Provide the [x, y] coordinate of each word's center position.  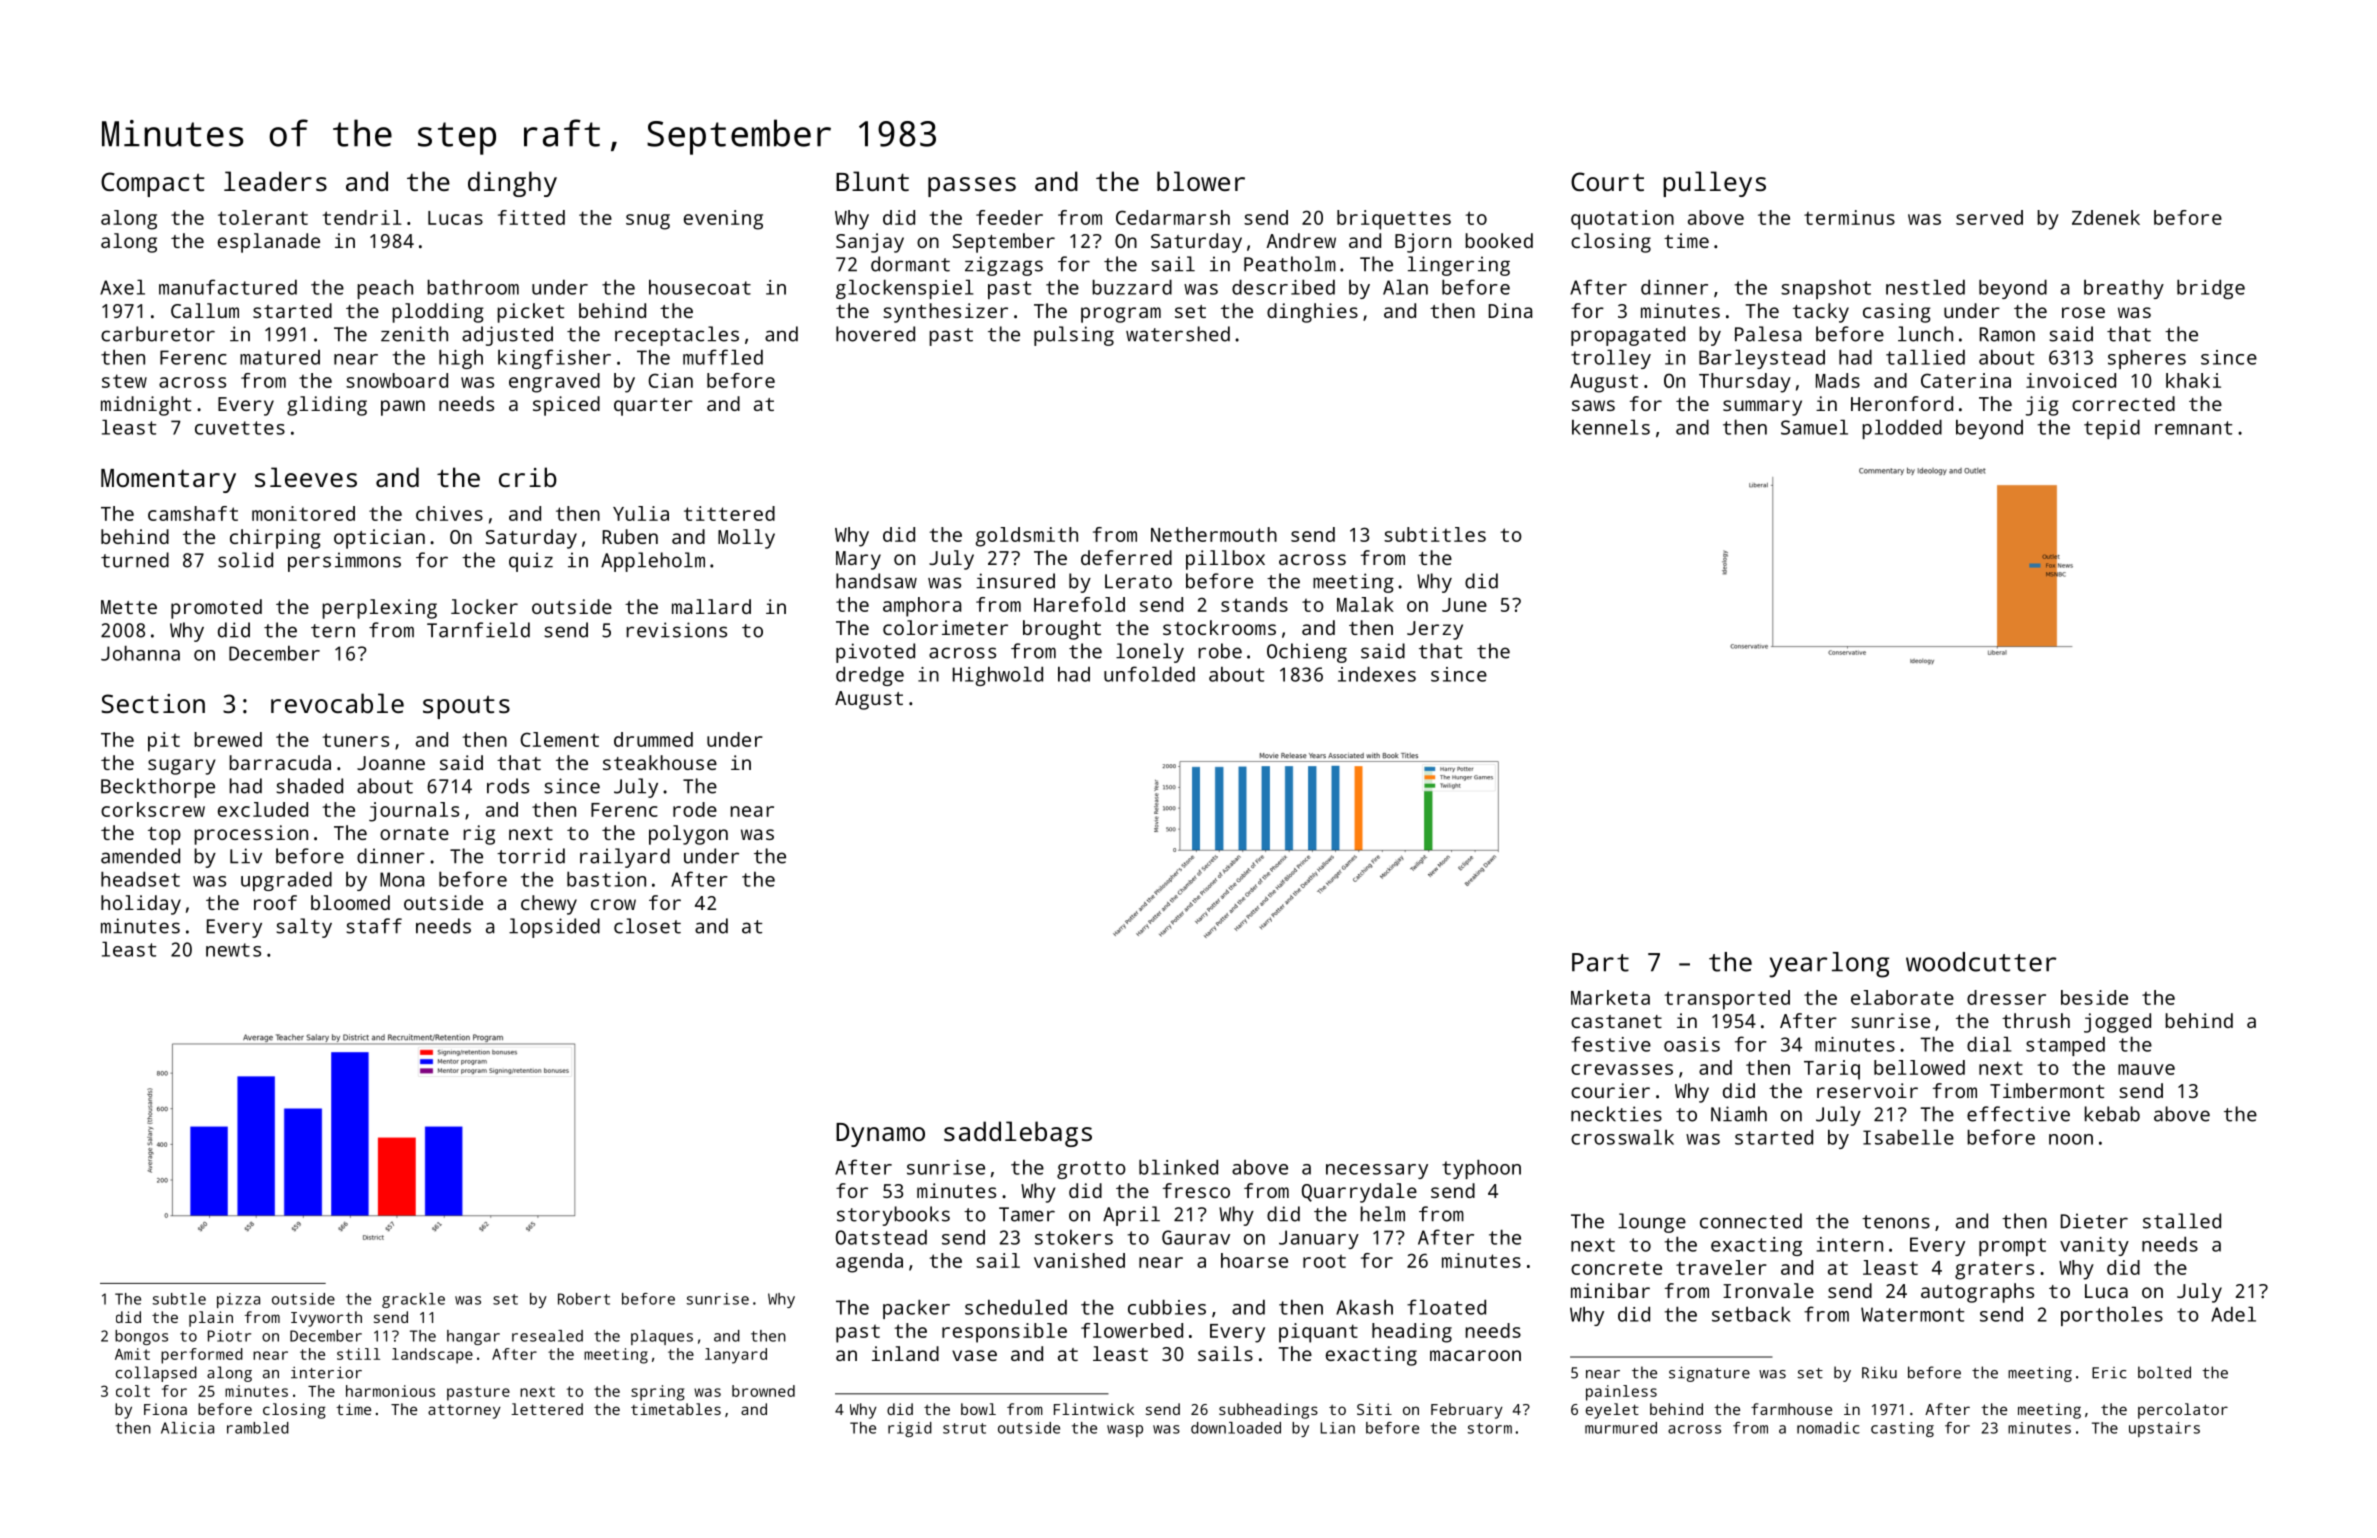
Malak [1365, 604]
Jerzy [1435, 630]
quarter [653, 407]
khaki [2193, 380]
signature [1709, 1374]
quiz [531, 562]
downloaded [1236, 1428]
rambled [258, 1428]
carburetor [158, 334]
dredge [870, 676]
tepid [2112, 429]
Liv [246, 856]
